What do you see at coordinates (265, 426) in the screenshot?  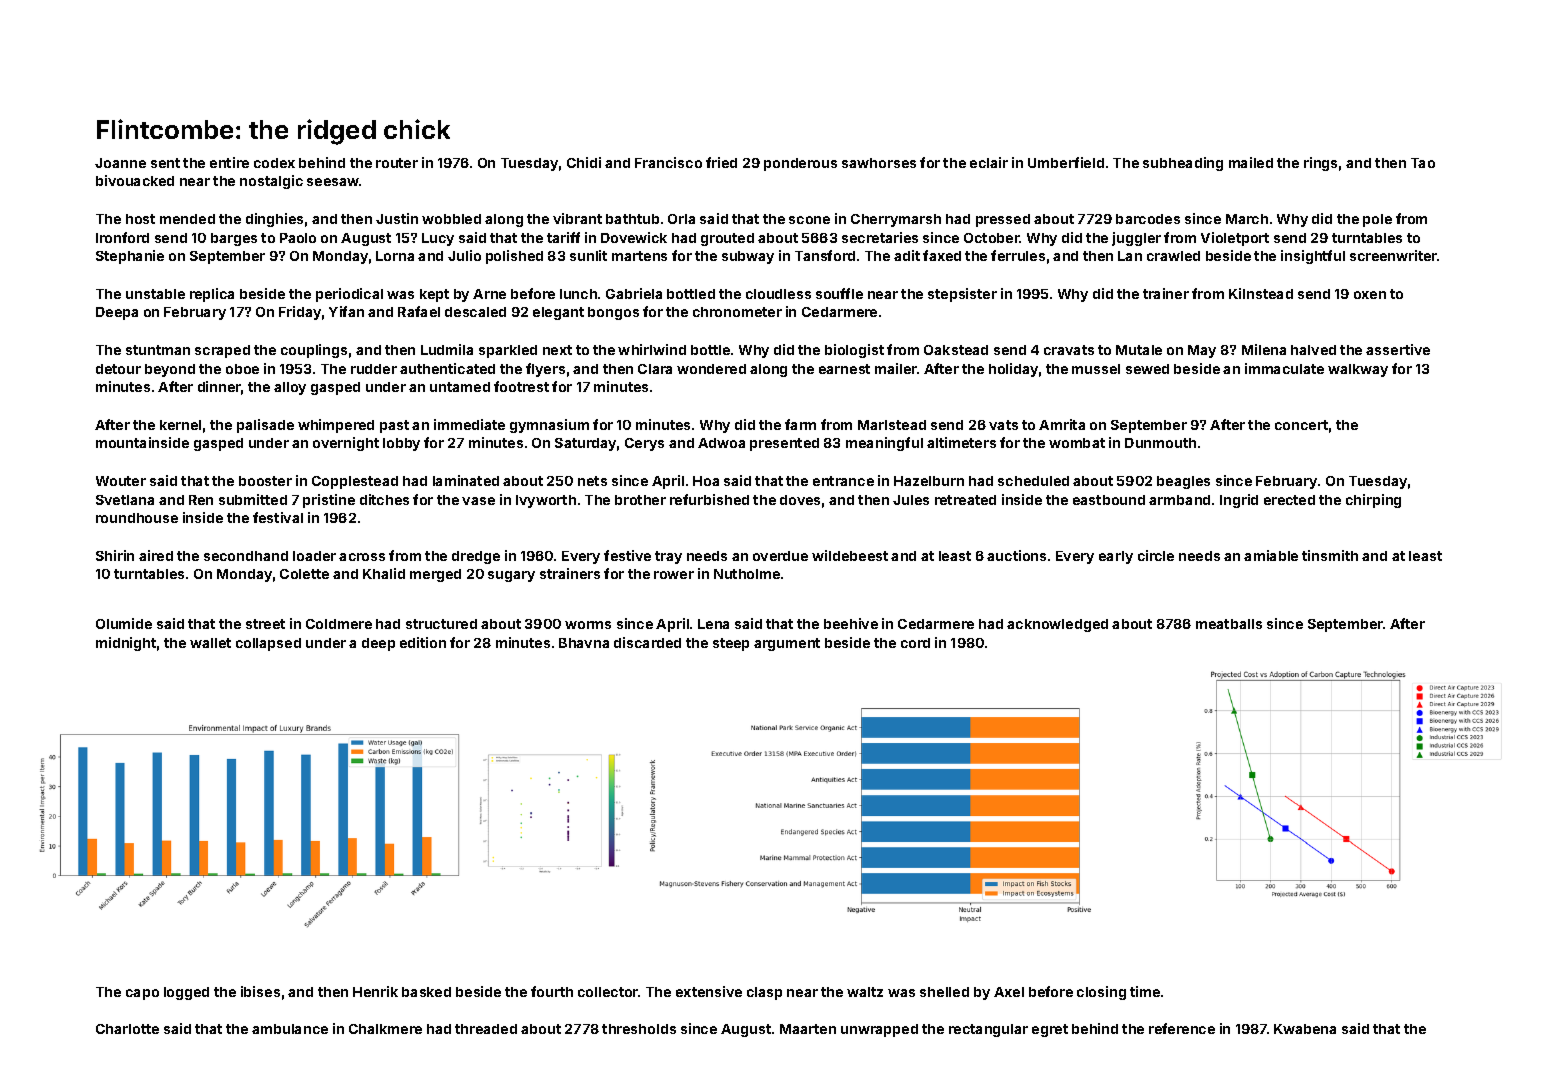 I see `palisade` at bounding box center [265, 426].
